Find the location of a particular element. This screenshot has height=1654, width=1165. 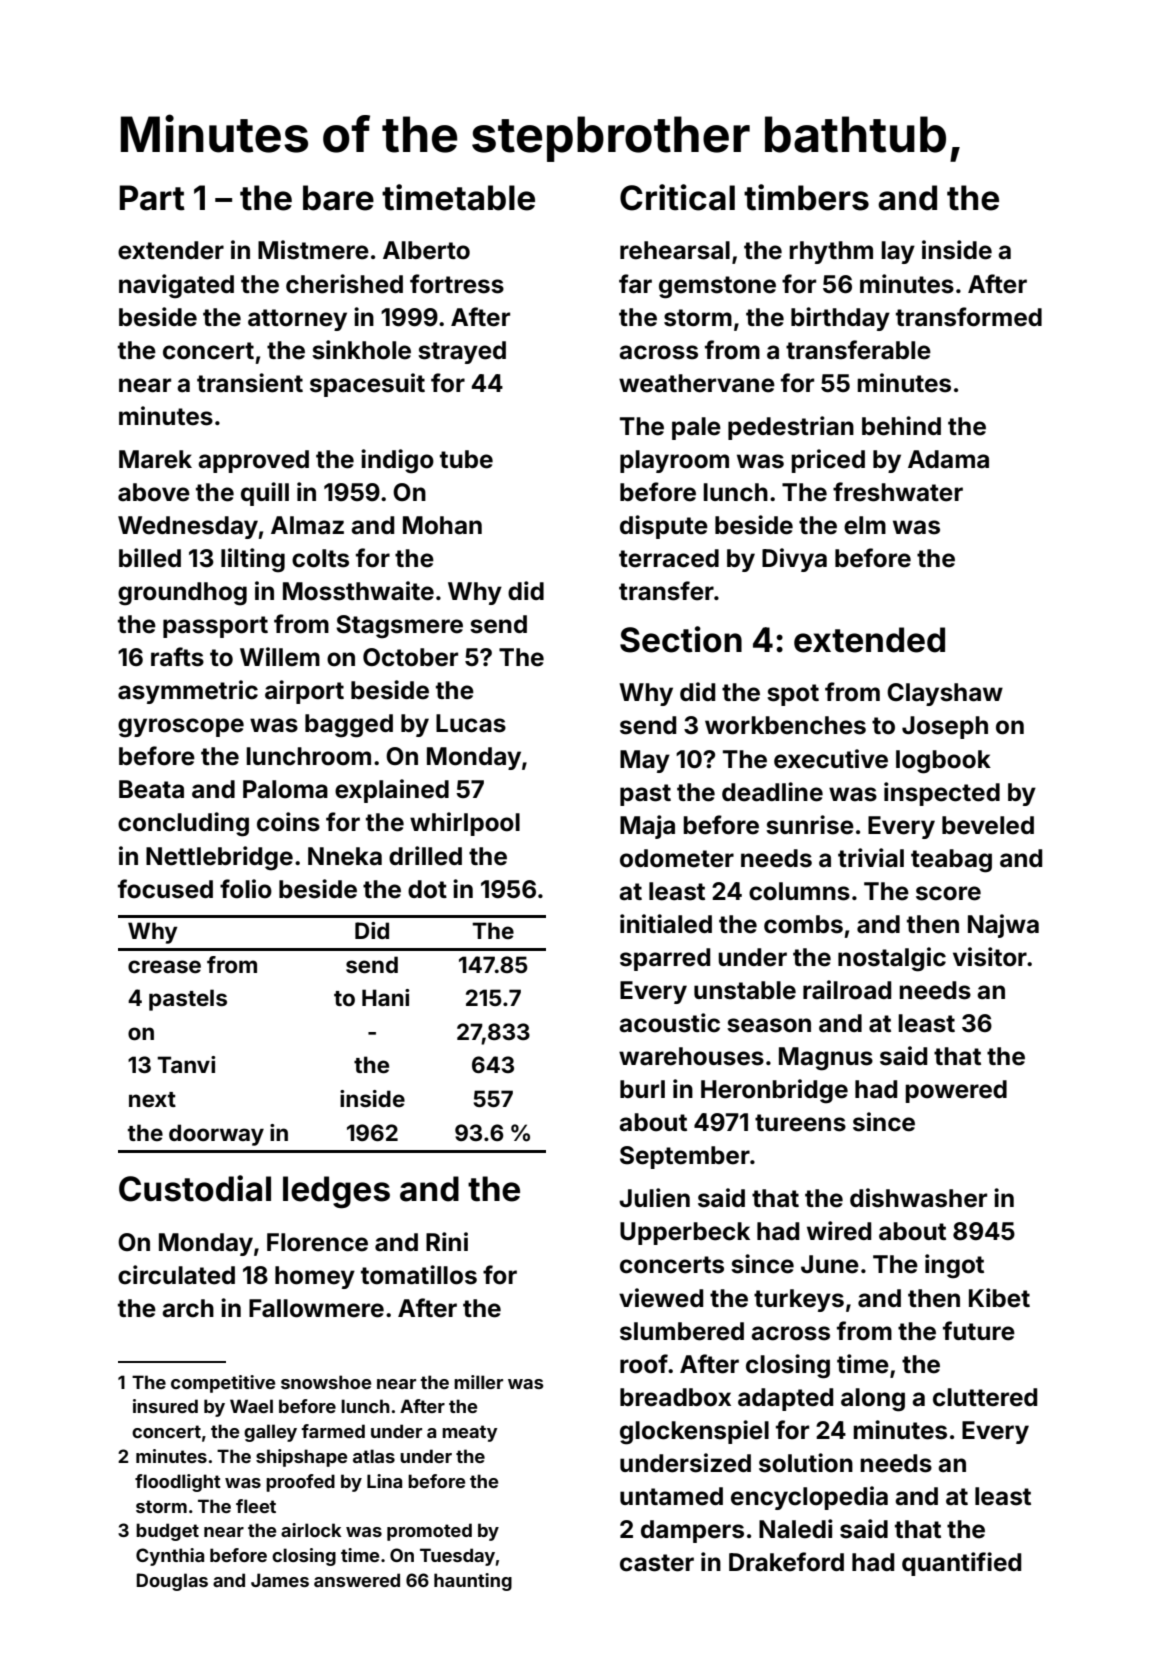

Douglas is located at coordinates (172, 1582).
